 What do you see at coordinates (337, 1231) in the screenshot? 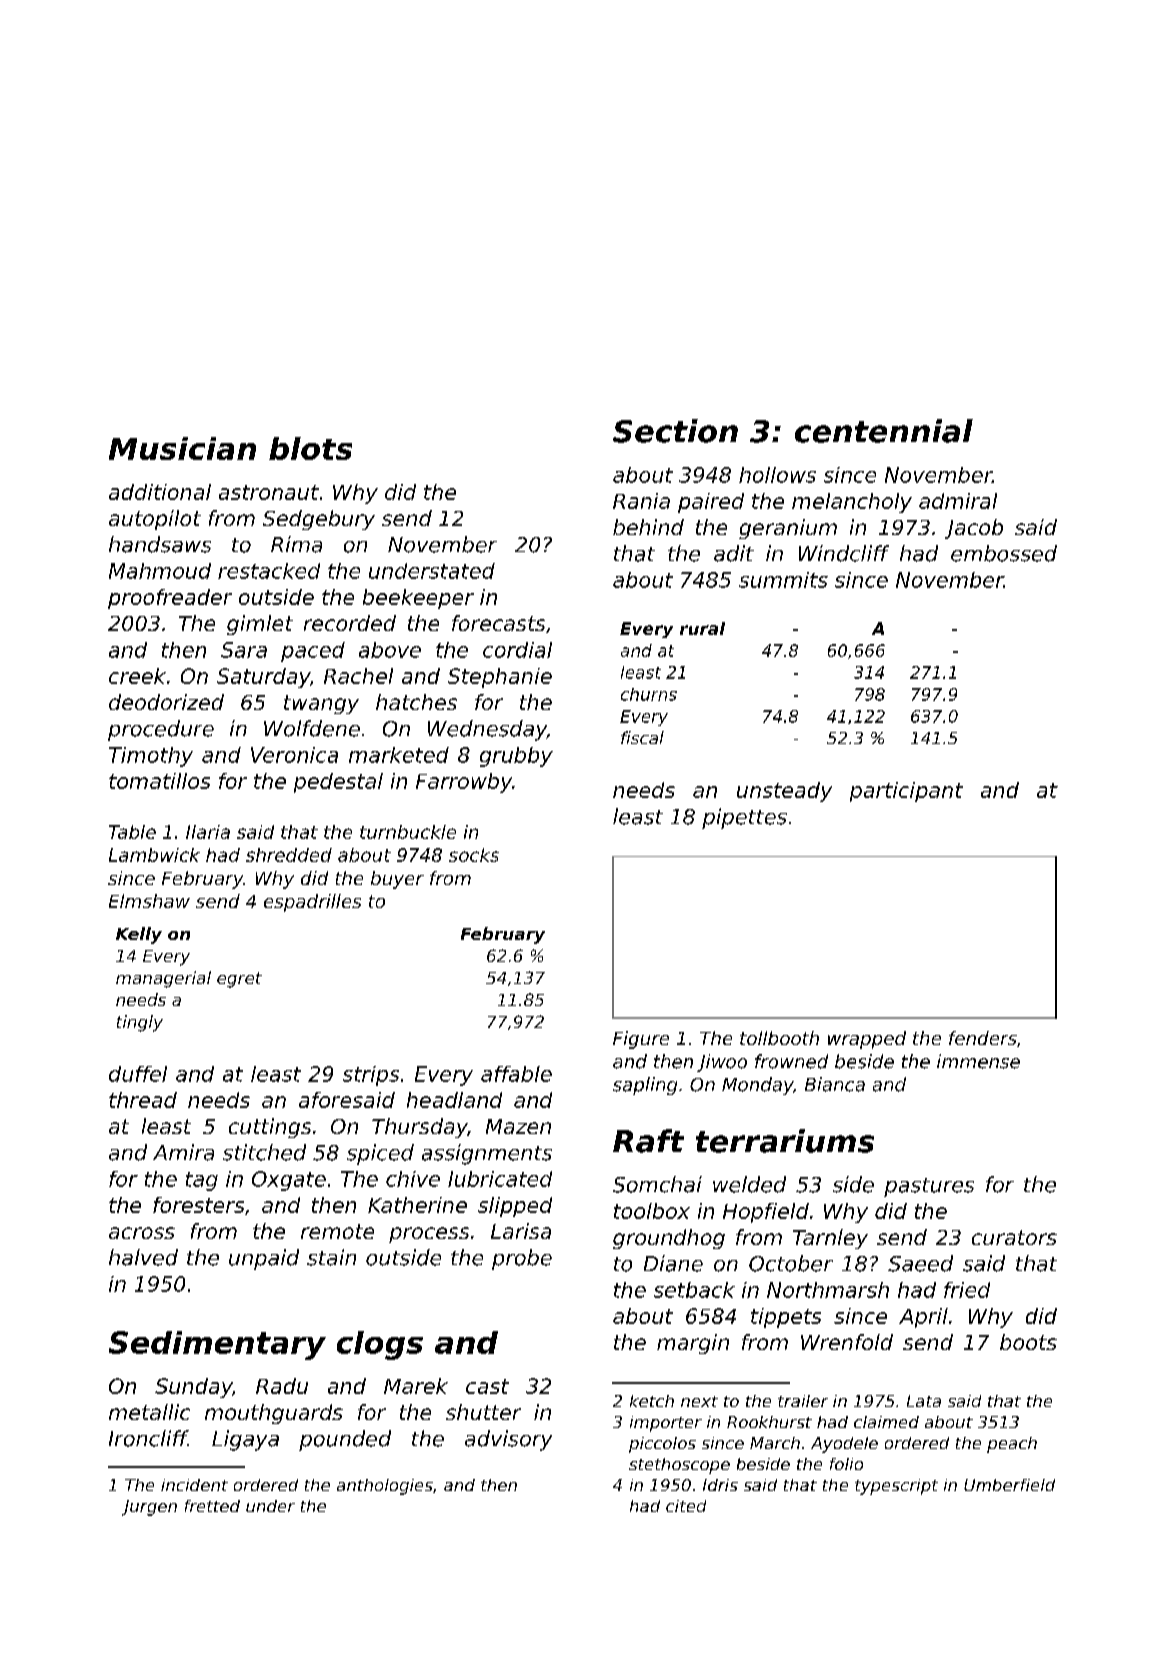
I see `remote` at bounding box center [337, 1231].
